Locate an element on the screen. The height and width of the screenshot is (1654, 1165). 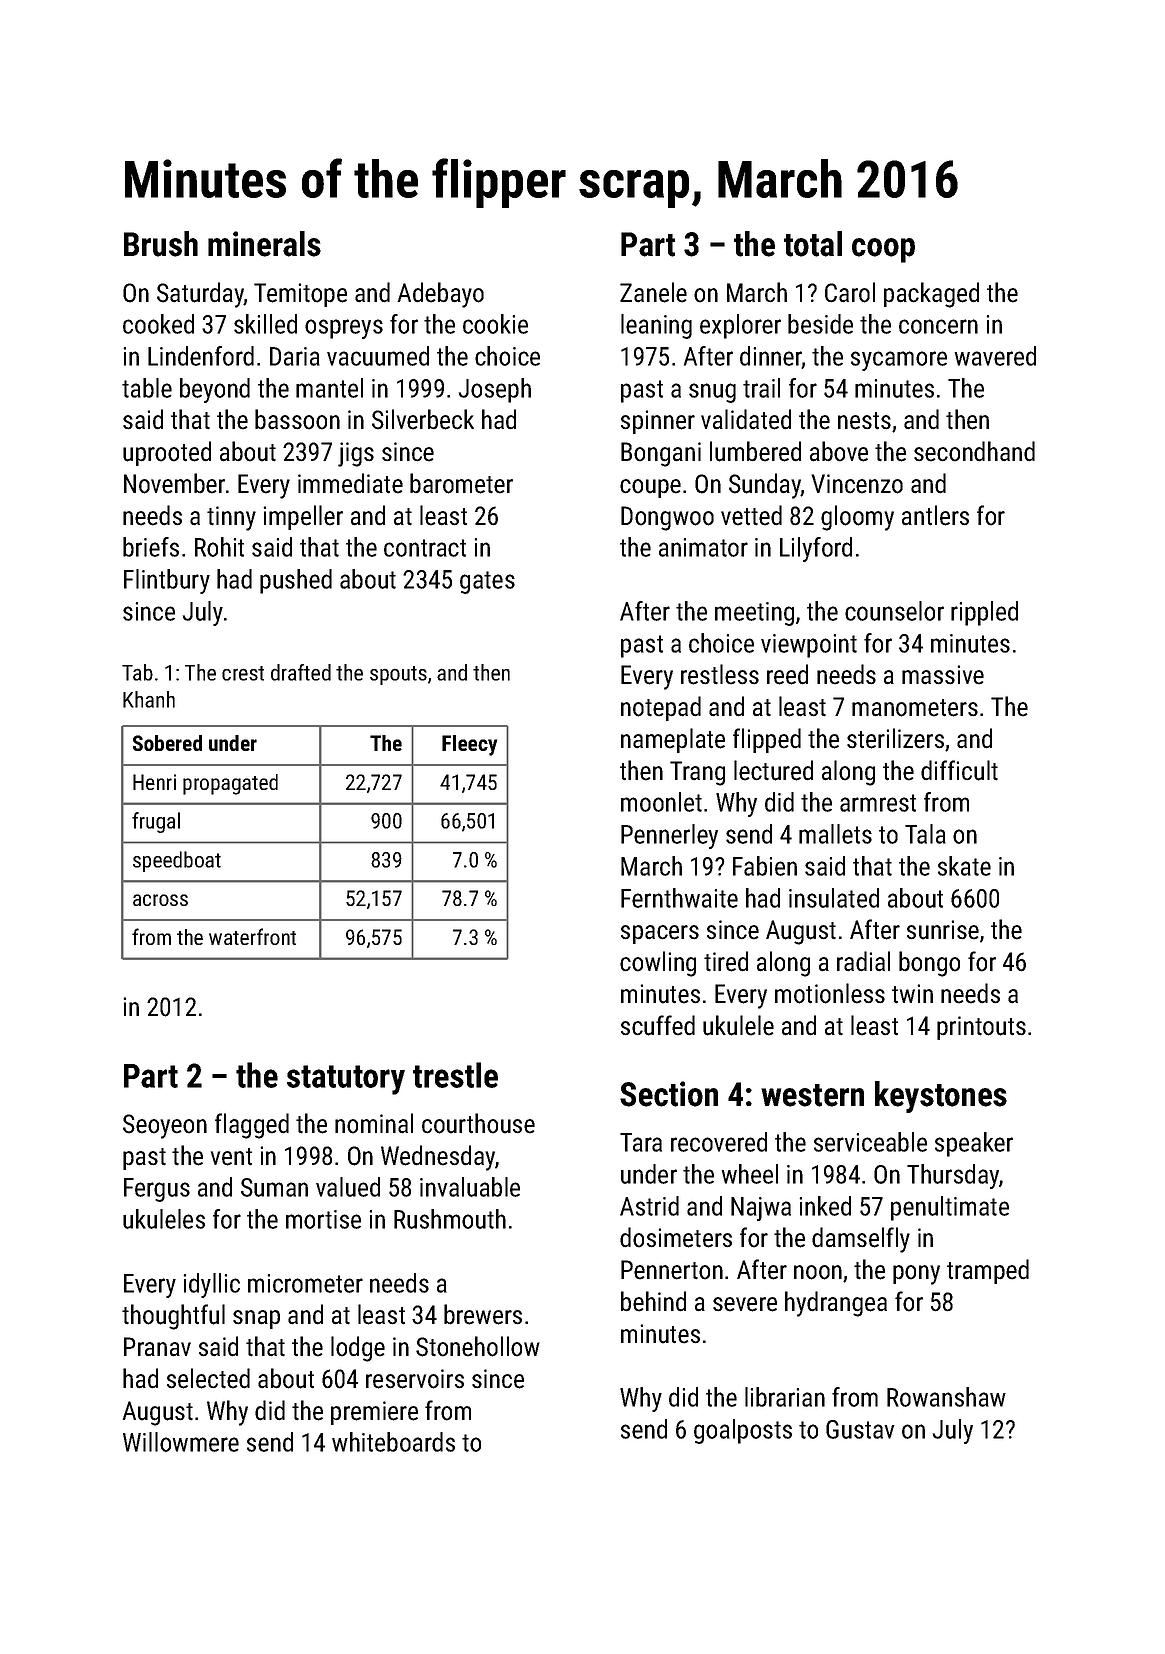
minerals is located at coordinates (264, 244).
